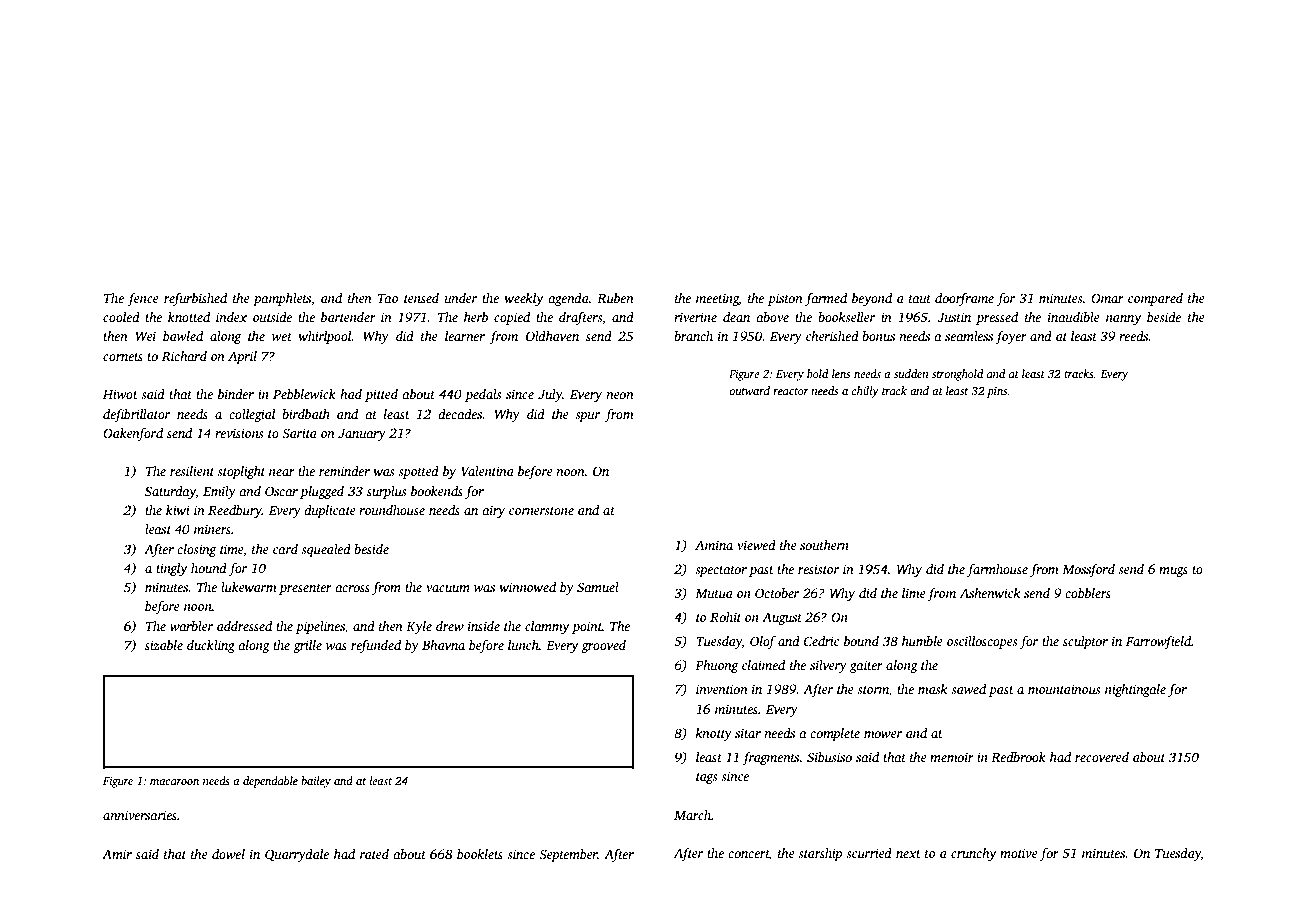  What do you see at coordinates (191, 626) in the screenshot?
I see `warbler` at bounding box center [191, 626].
